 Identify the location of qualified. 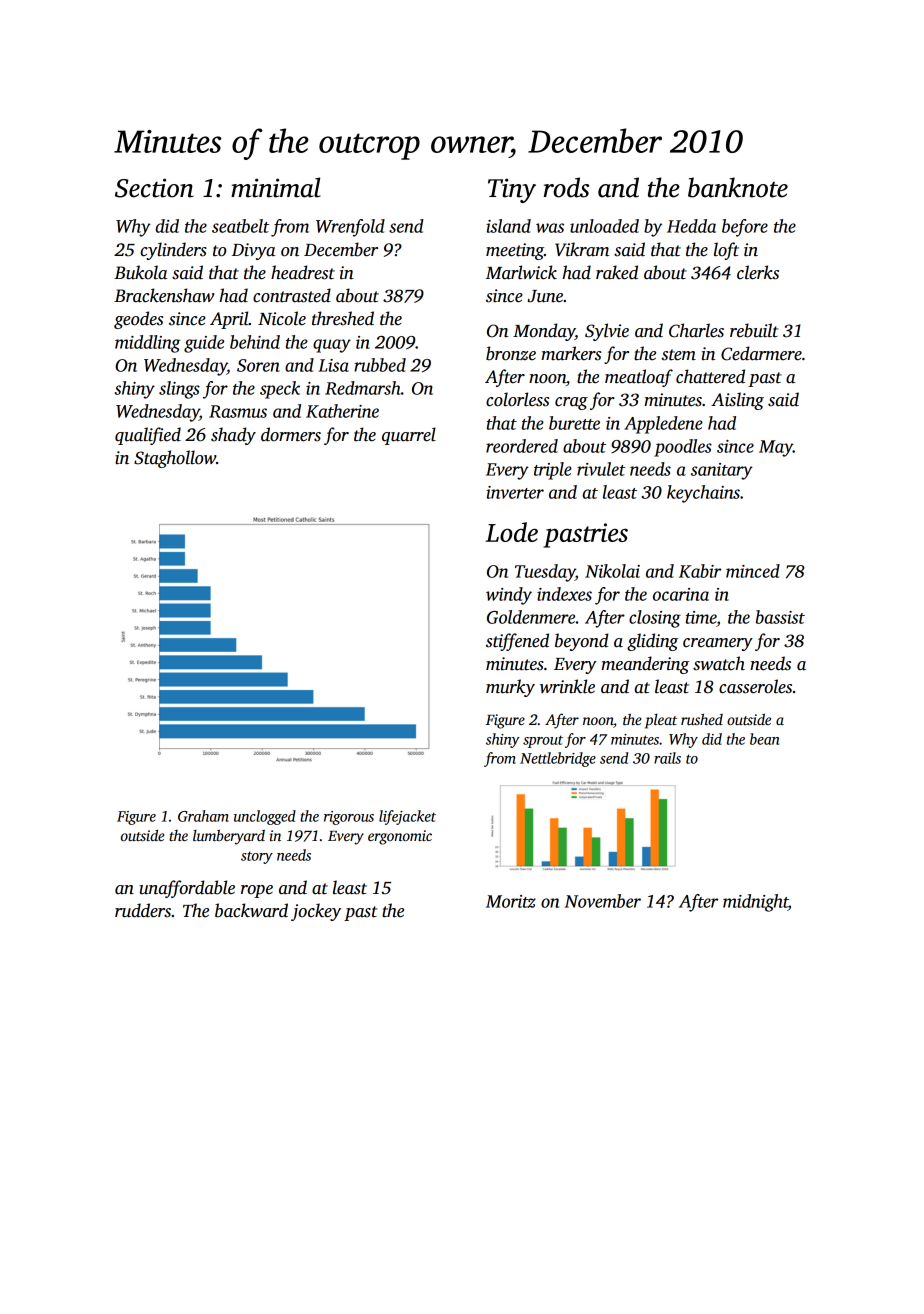
(148, 436).
